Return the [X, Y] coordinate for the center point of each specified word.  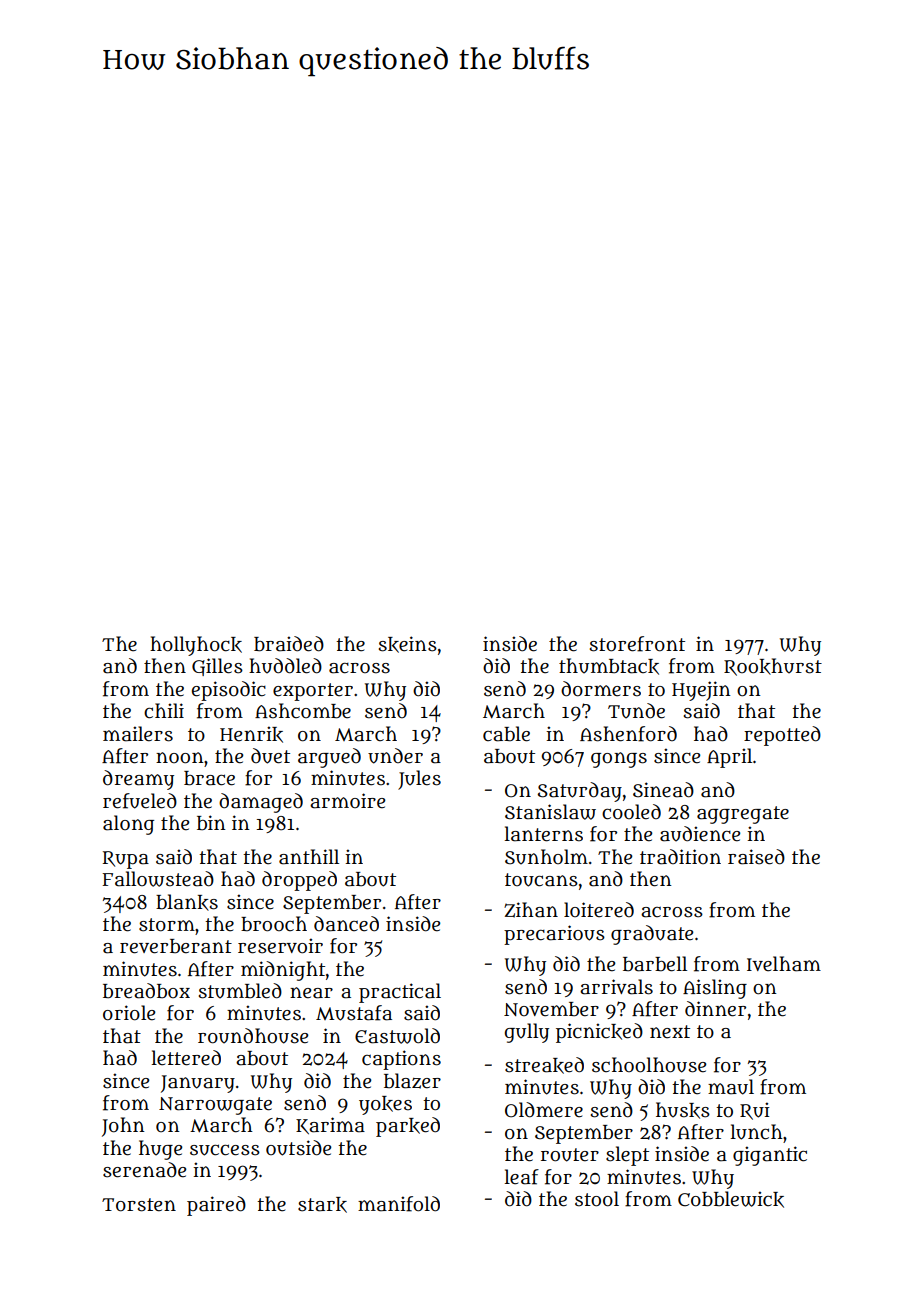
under [395, 756]
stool [597, 1199]
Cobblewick [731, 1199]
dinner [715, 1009]
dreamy [138, 780]
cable [506, 734]
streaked [544, 1065]
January [198, 1084]
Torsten [139, 1205]
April [729, 758]
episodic [229, 691]
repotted [782, 736]
